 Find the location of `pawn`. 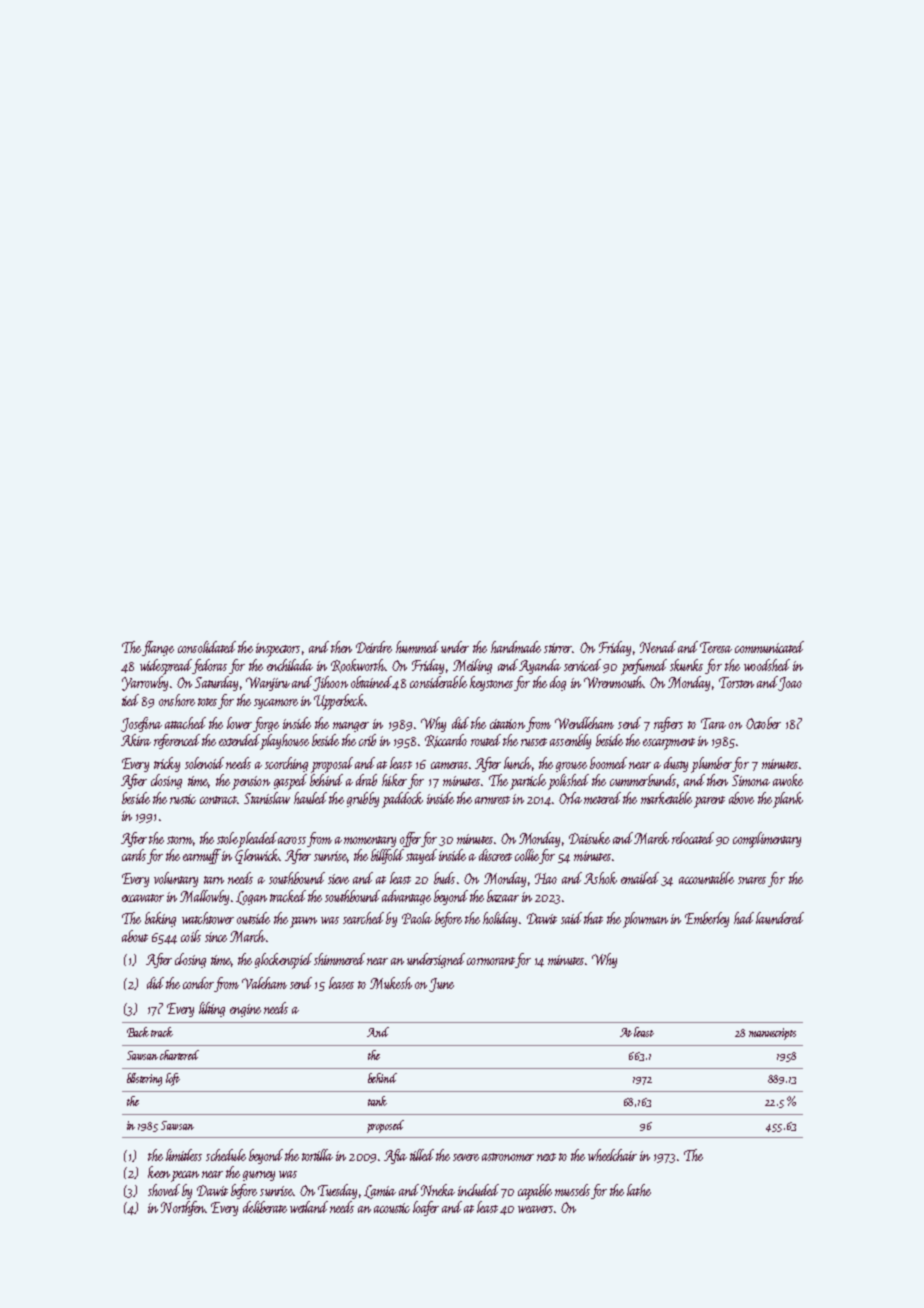

pawn is located at coordinates (303, 922).
